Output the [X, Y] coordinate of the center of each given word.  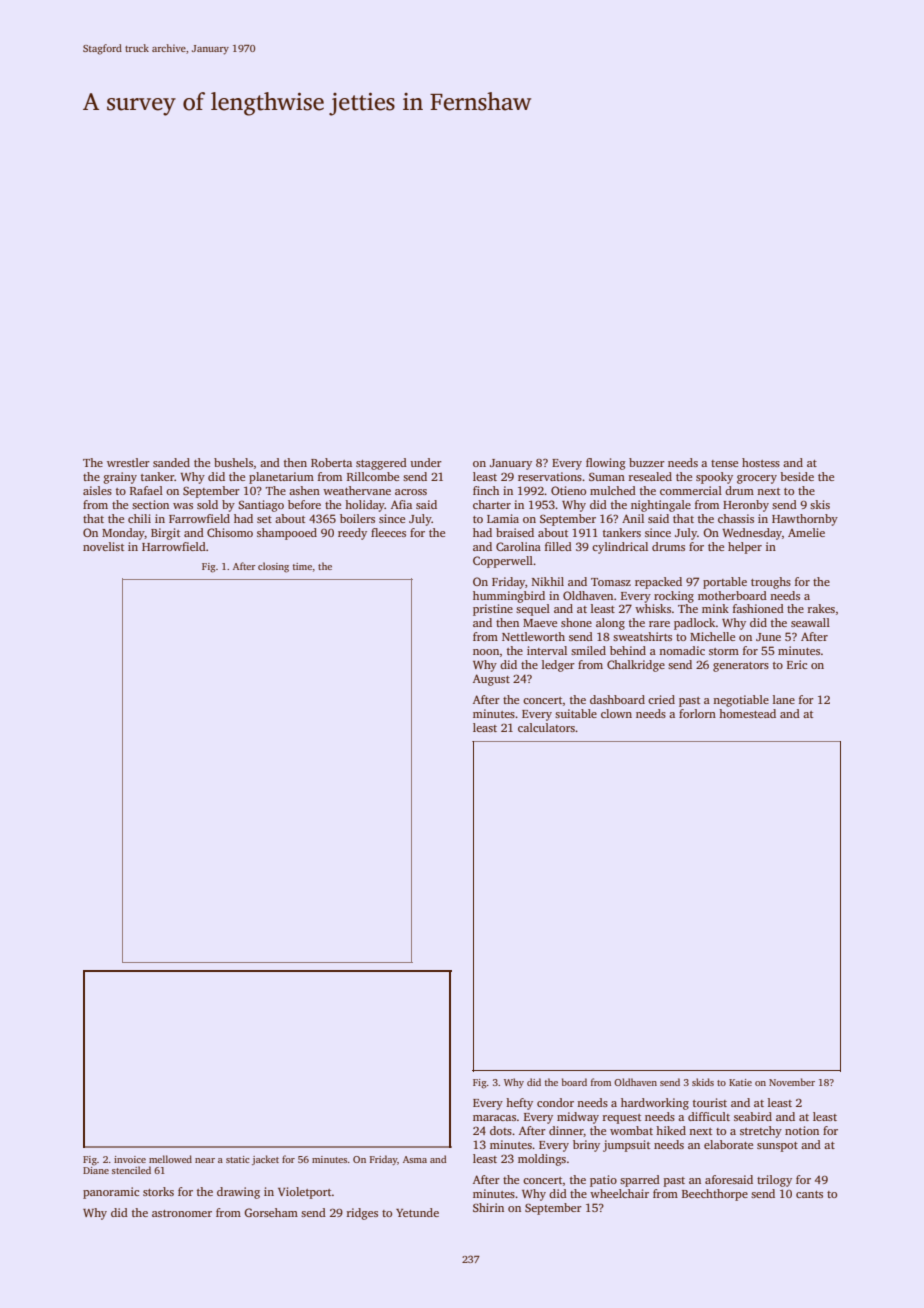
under [426, 462]
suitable [576, 713]
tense [724, 463]
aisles [97, 490]
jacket [265, 1160]
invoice [130, 1159]
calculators [546, 727]
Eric [797, 664]
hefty [519, 1104]
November [792, 1082]
